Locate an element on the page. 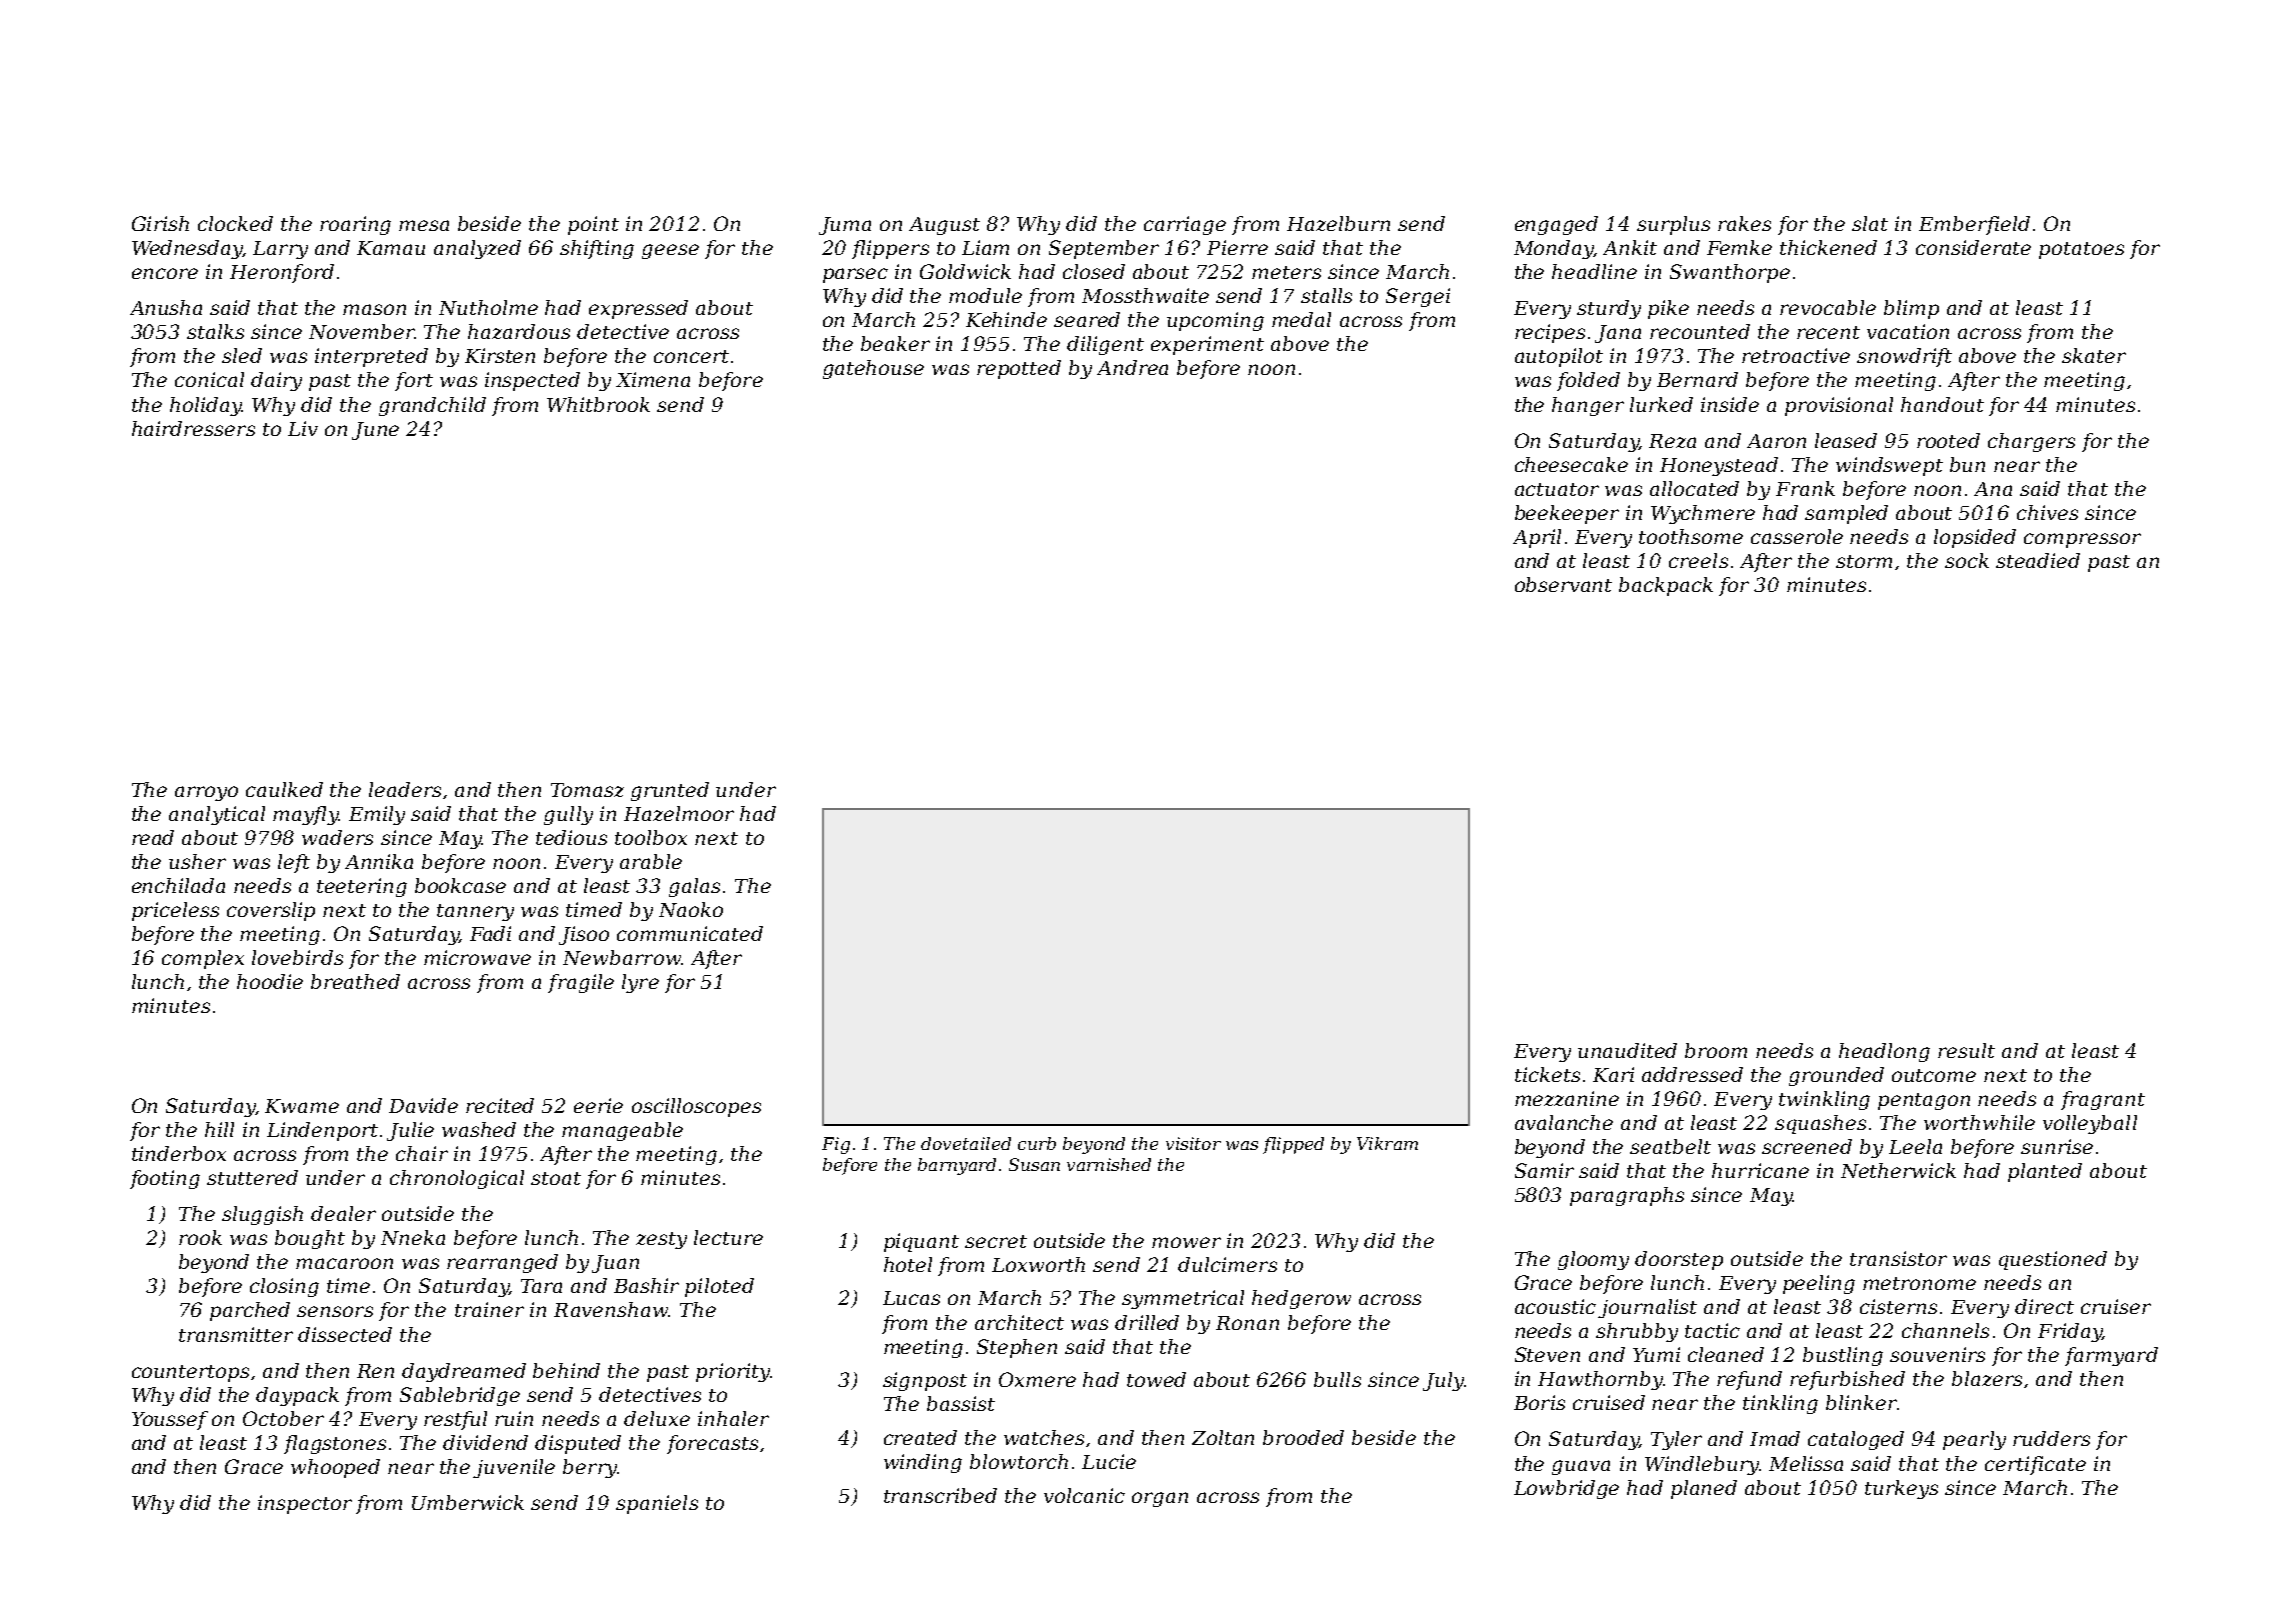  gully is located at coordinates (568, 815).
